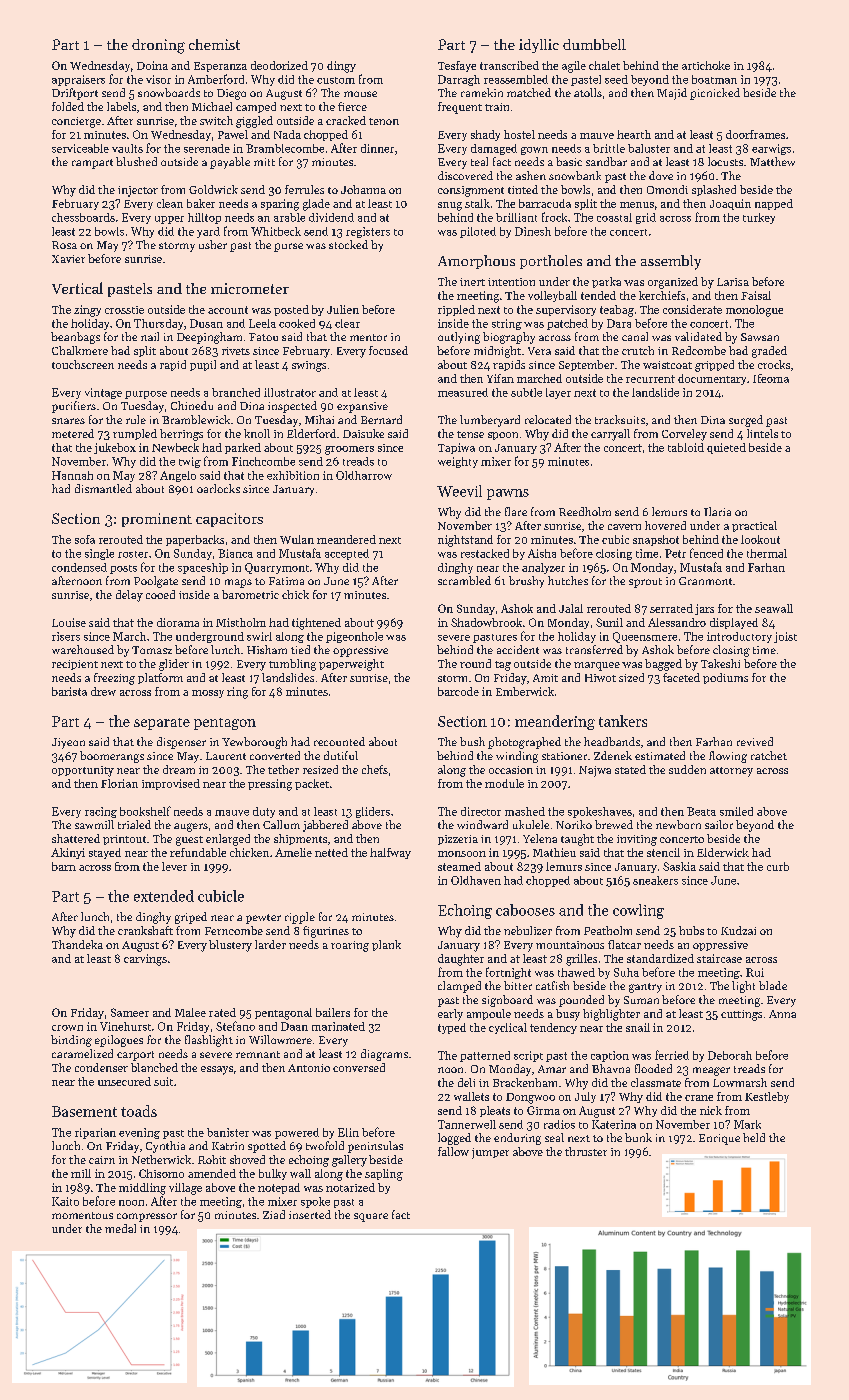  Describe the element at coordinates (203, 568) in the screenshot. I see `spaceship` at that location.
